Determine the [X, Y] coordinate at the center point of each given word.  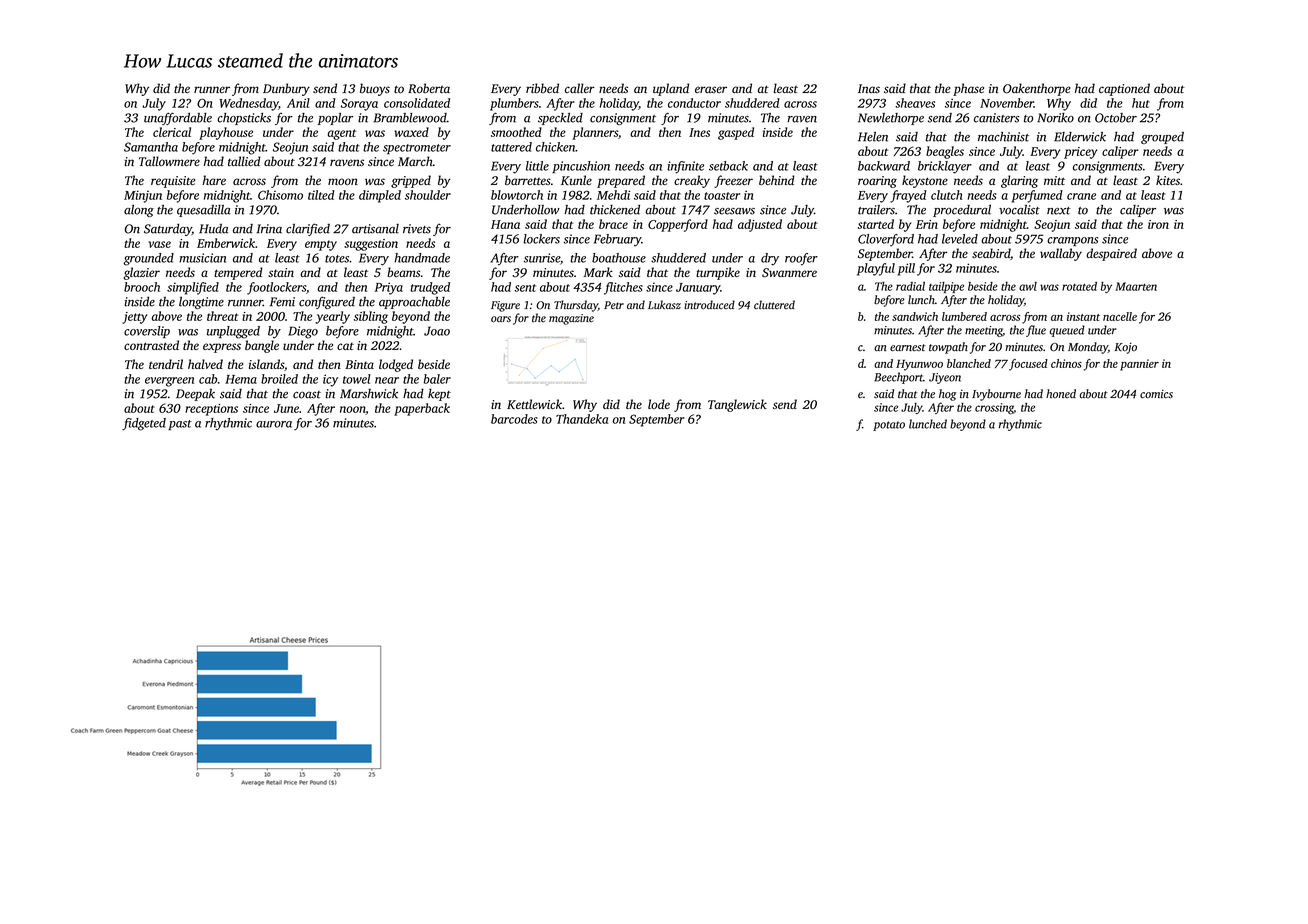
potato [889, 426]
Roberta [429, 88]
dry [770, 259]
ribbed [542, 88]
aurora [274, 424]
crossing [994, 409]
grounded [148, 259]
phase [968, 89]
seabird [991, 253]
